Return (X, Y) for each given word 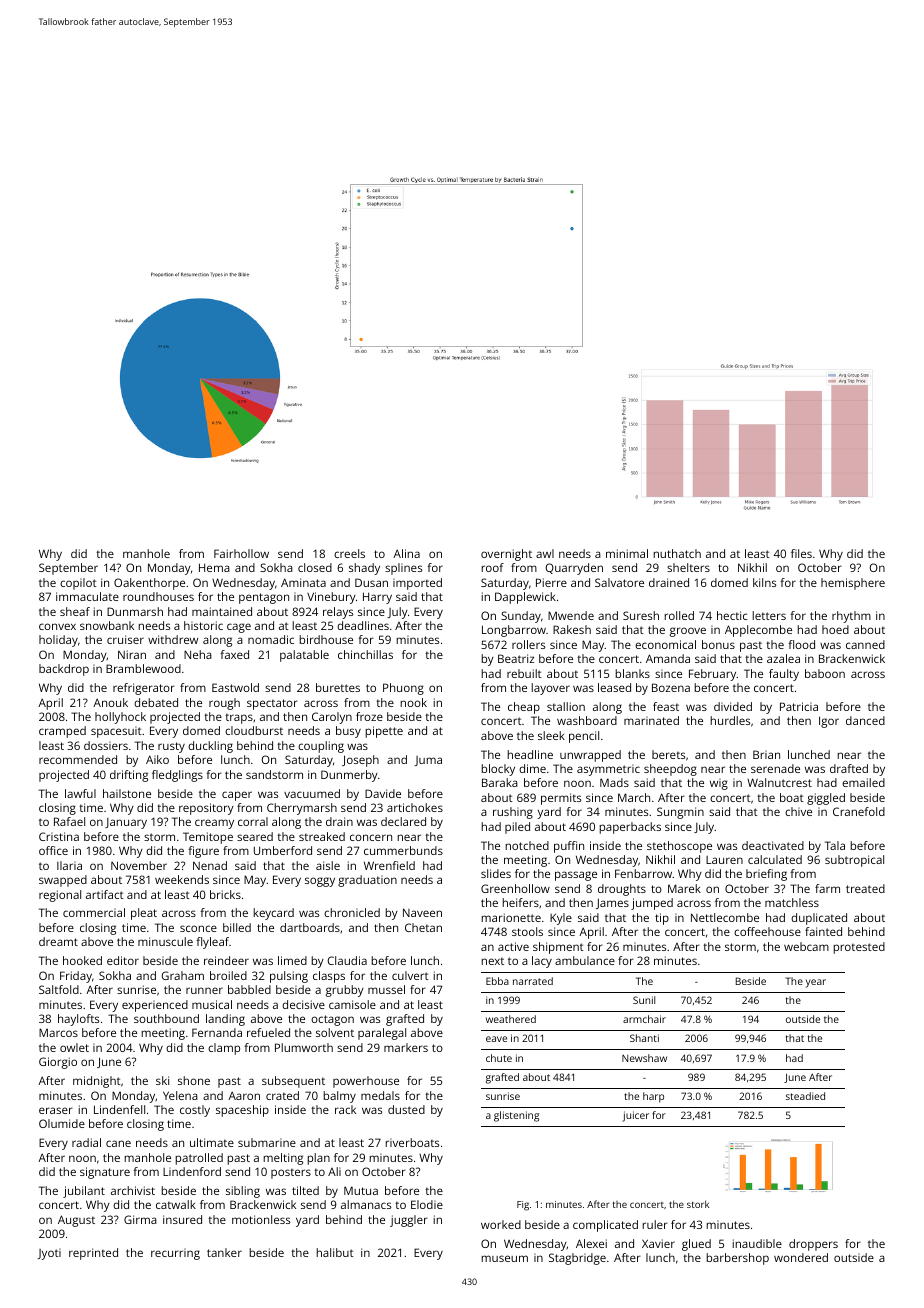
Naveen (422, 912)
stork (698, 1204)
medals (380, 1095)
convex (57, 626)
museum (504, 1258)
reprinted (93, 1254)
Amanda (668, 658)
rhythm (851, 617)
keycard (273, 914)
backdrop (64, 670)
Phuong (403, 689)
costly (195, 1111)
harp (653, 1097)
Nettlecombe (725, 917)
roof (492, 567)
